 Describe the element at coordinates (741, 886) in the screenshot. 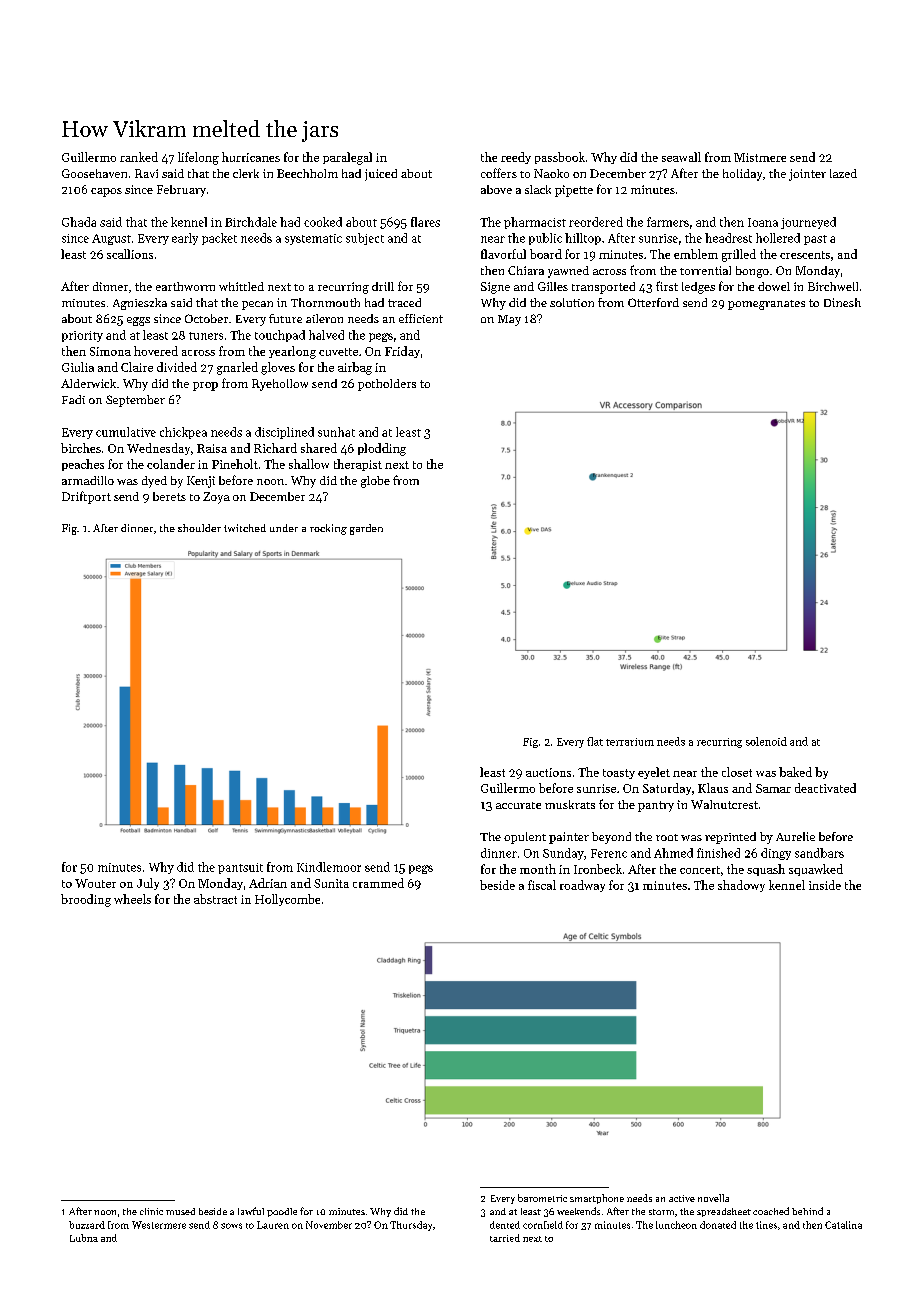

I see `shadowy` at that location.
